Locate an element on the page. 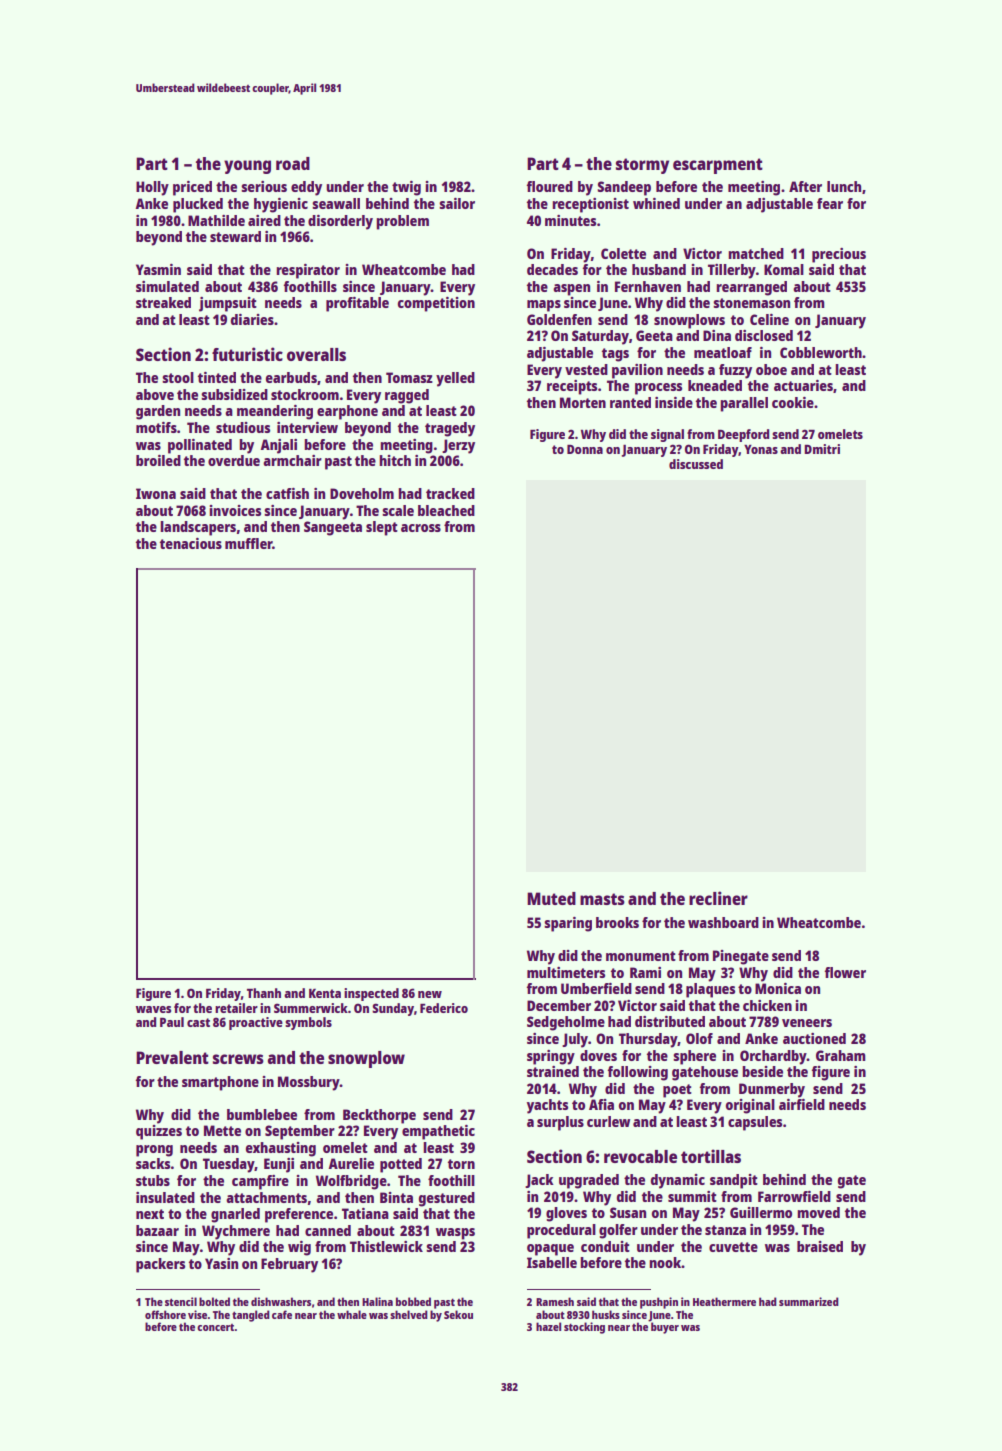  lunch is located at coordinates (844, 186).
